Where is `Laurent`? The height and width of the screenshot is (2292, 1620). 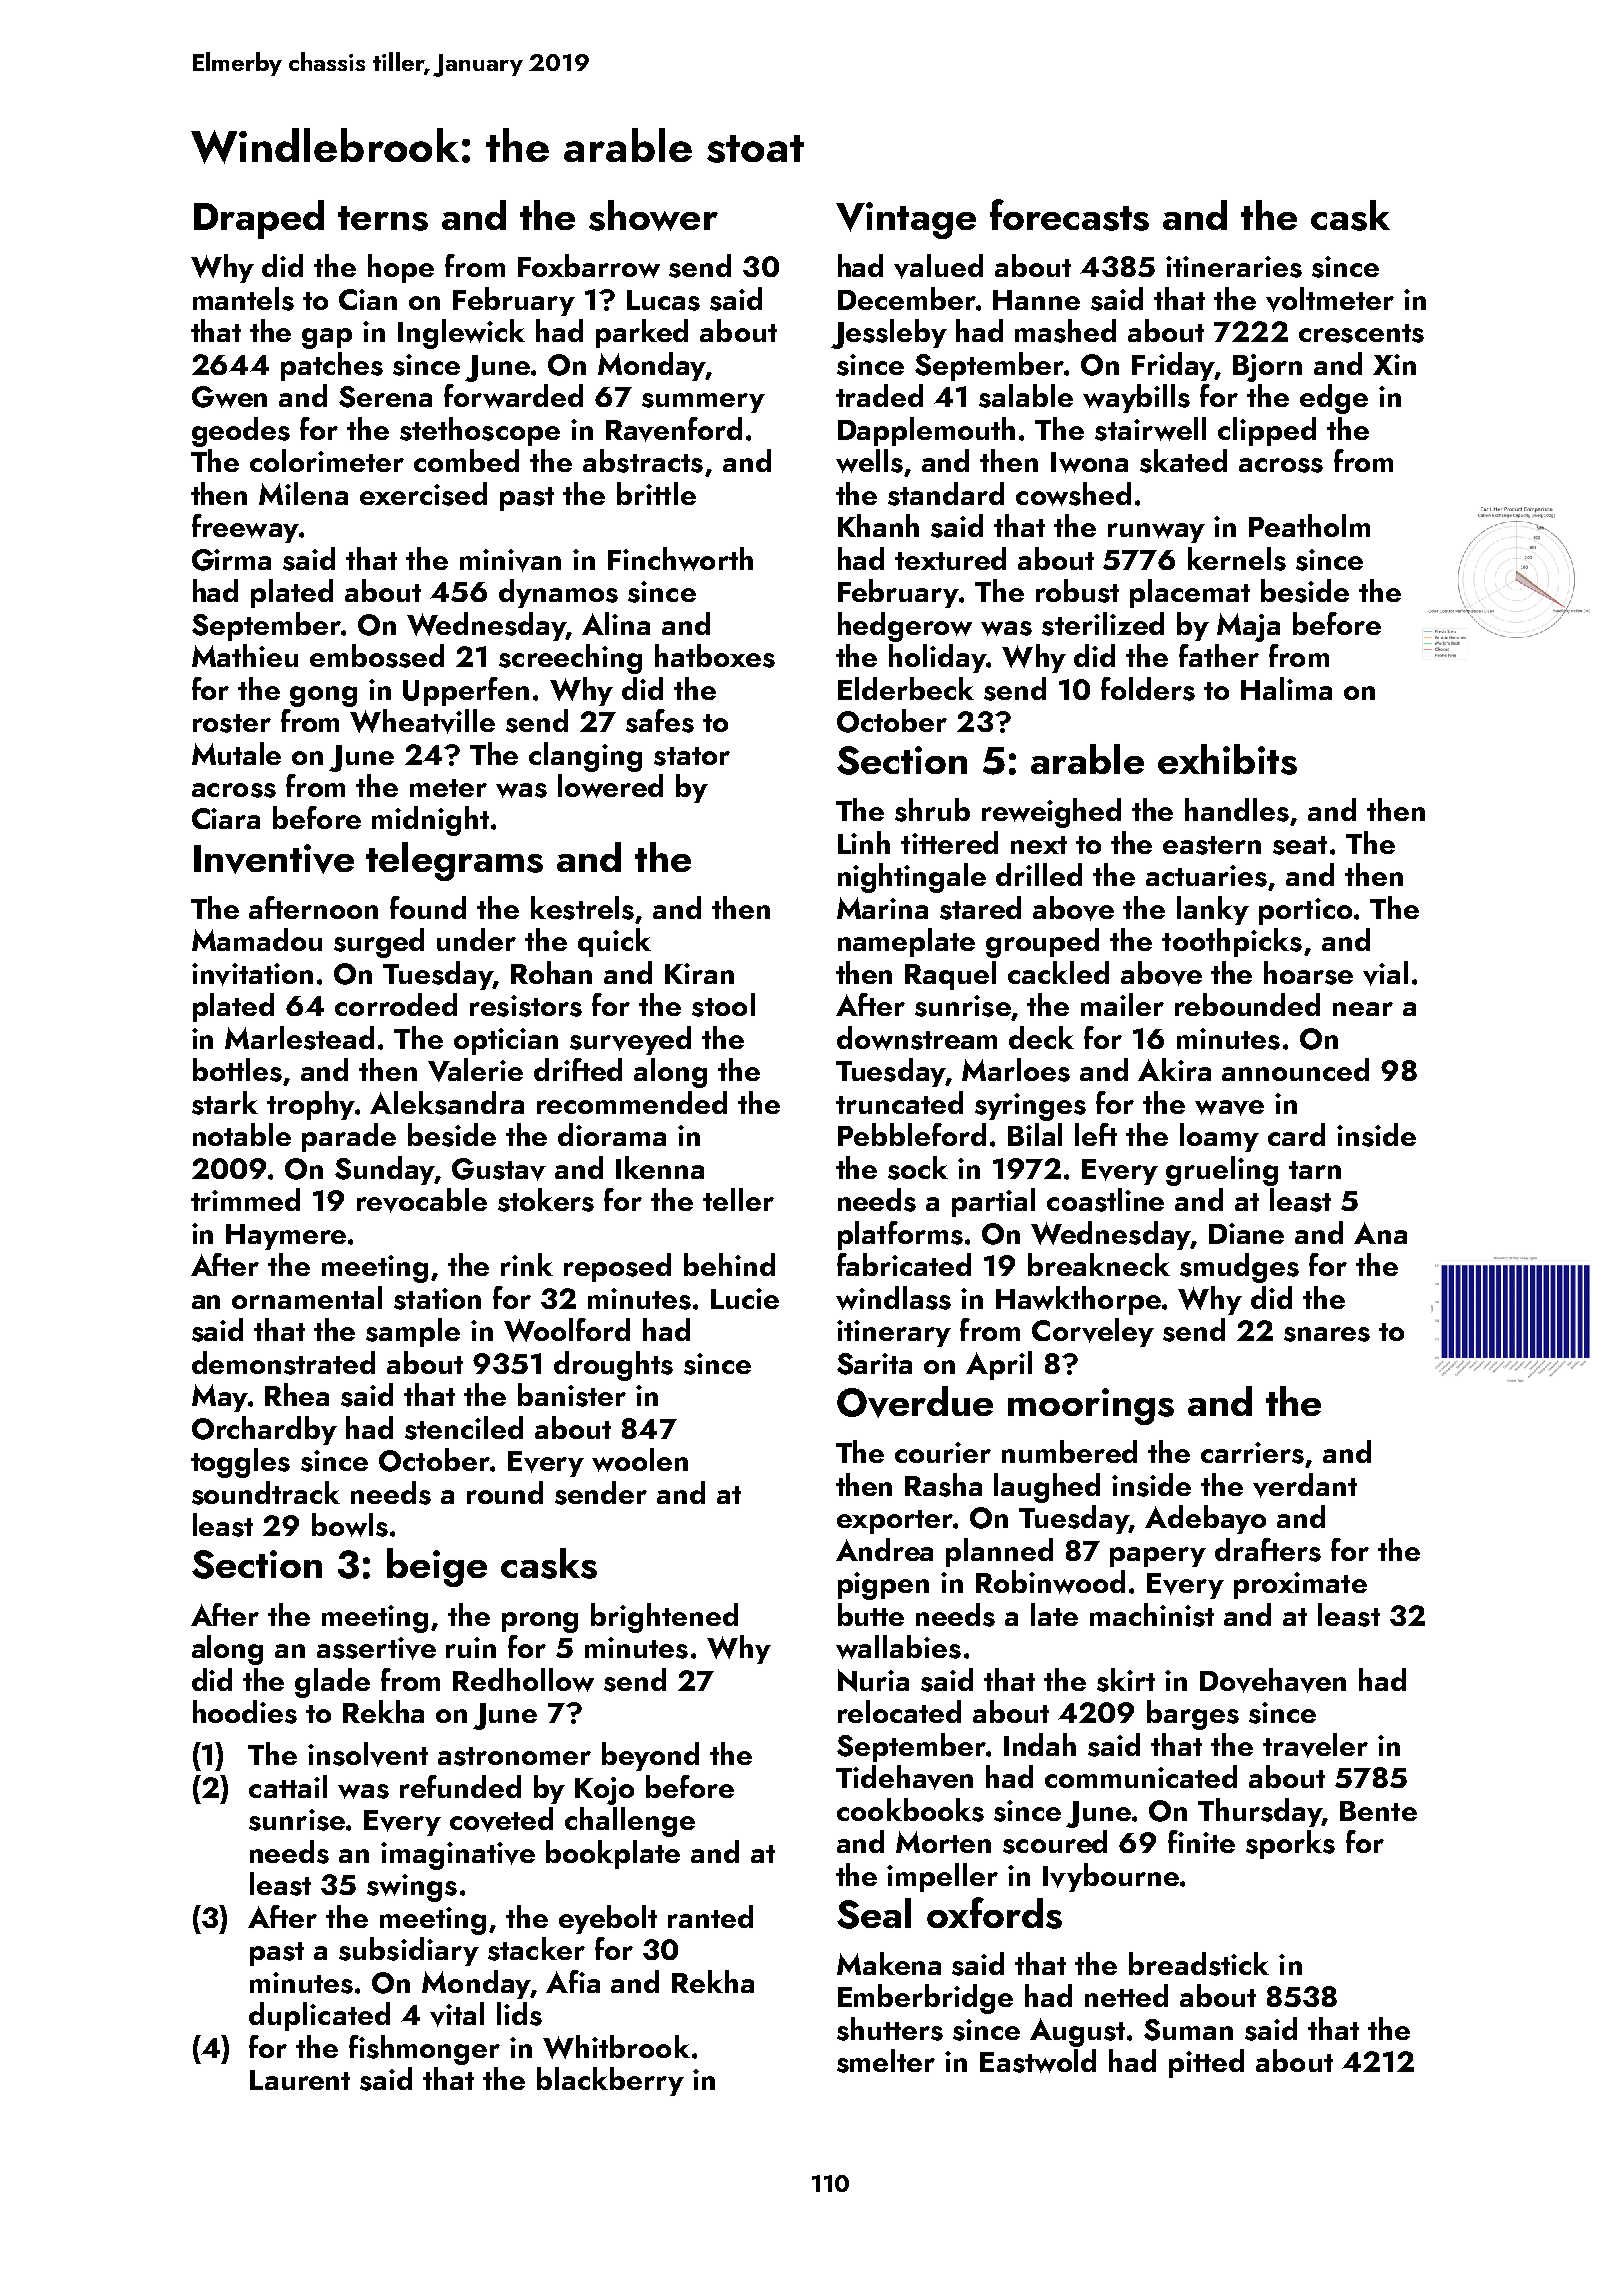 Laurent is located at coordinates (300, 2080).
